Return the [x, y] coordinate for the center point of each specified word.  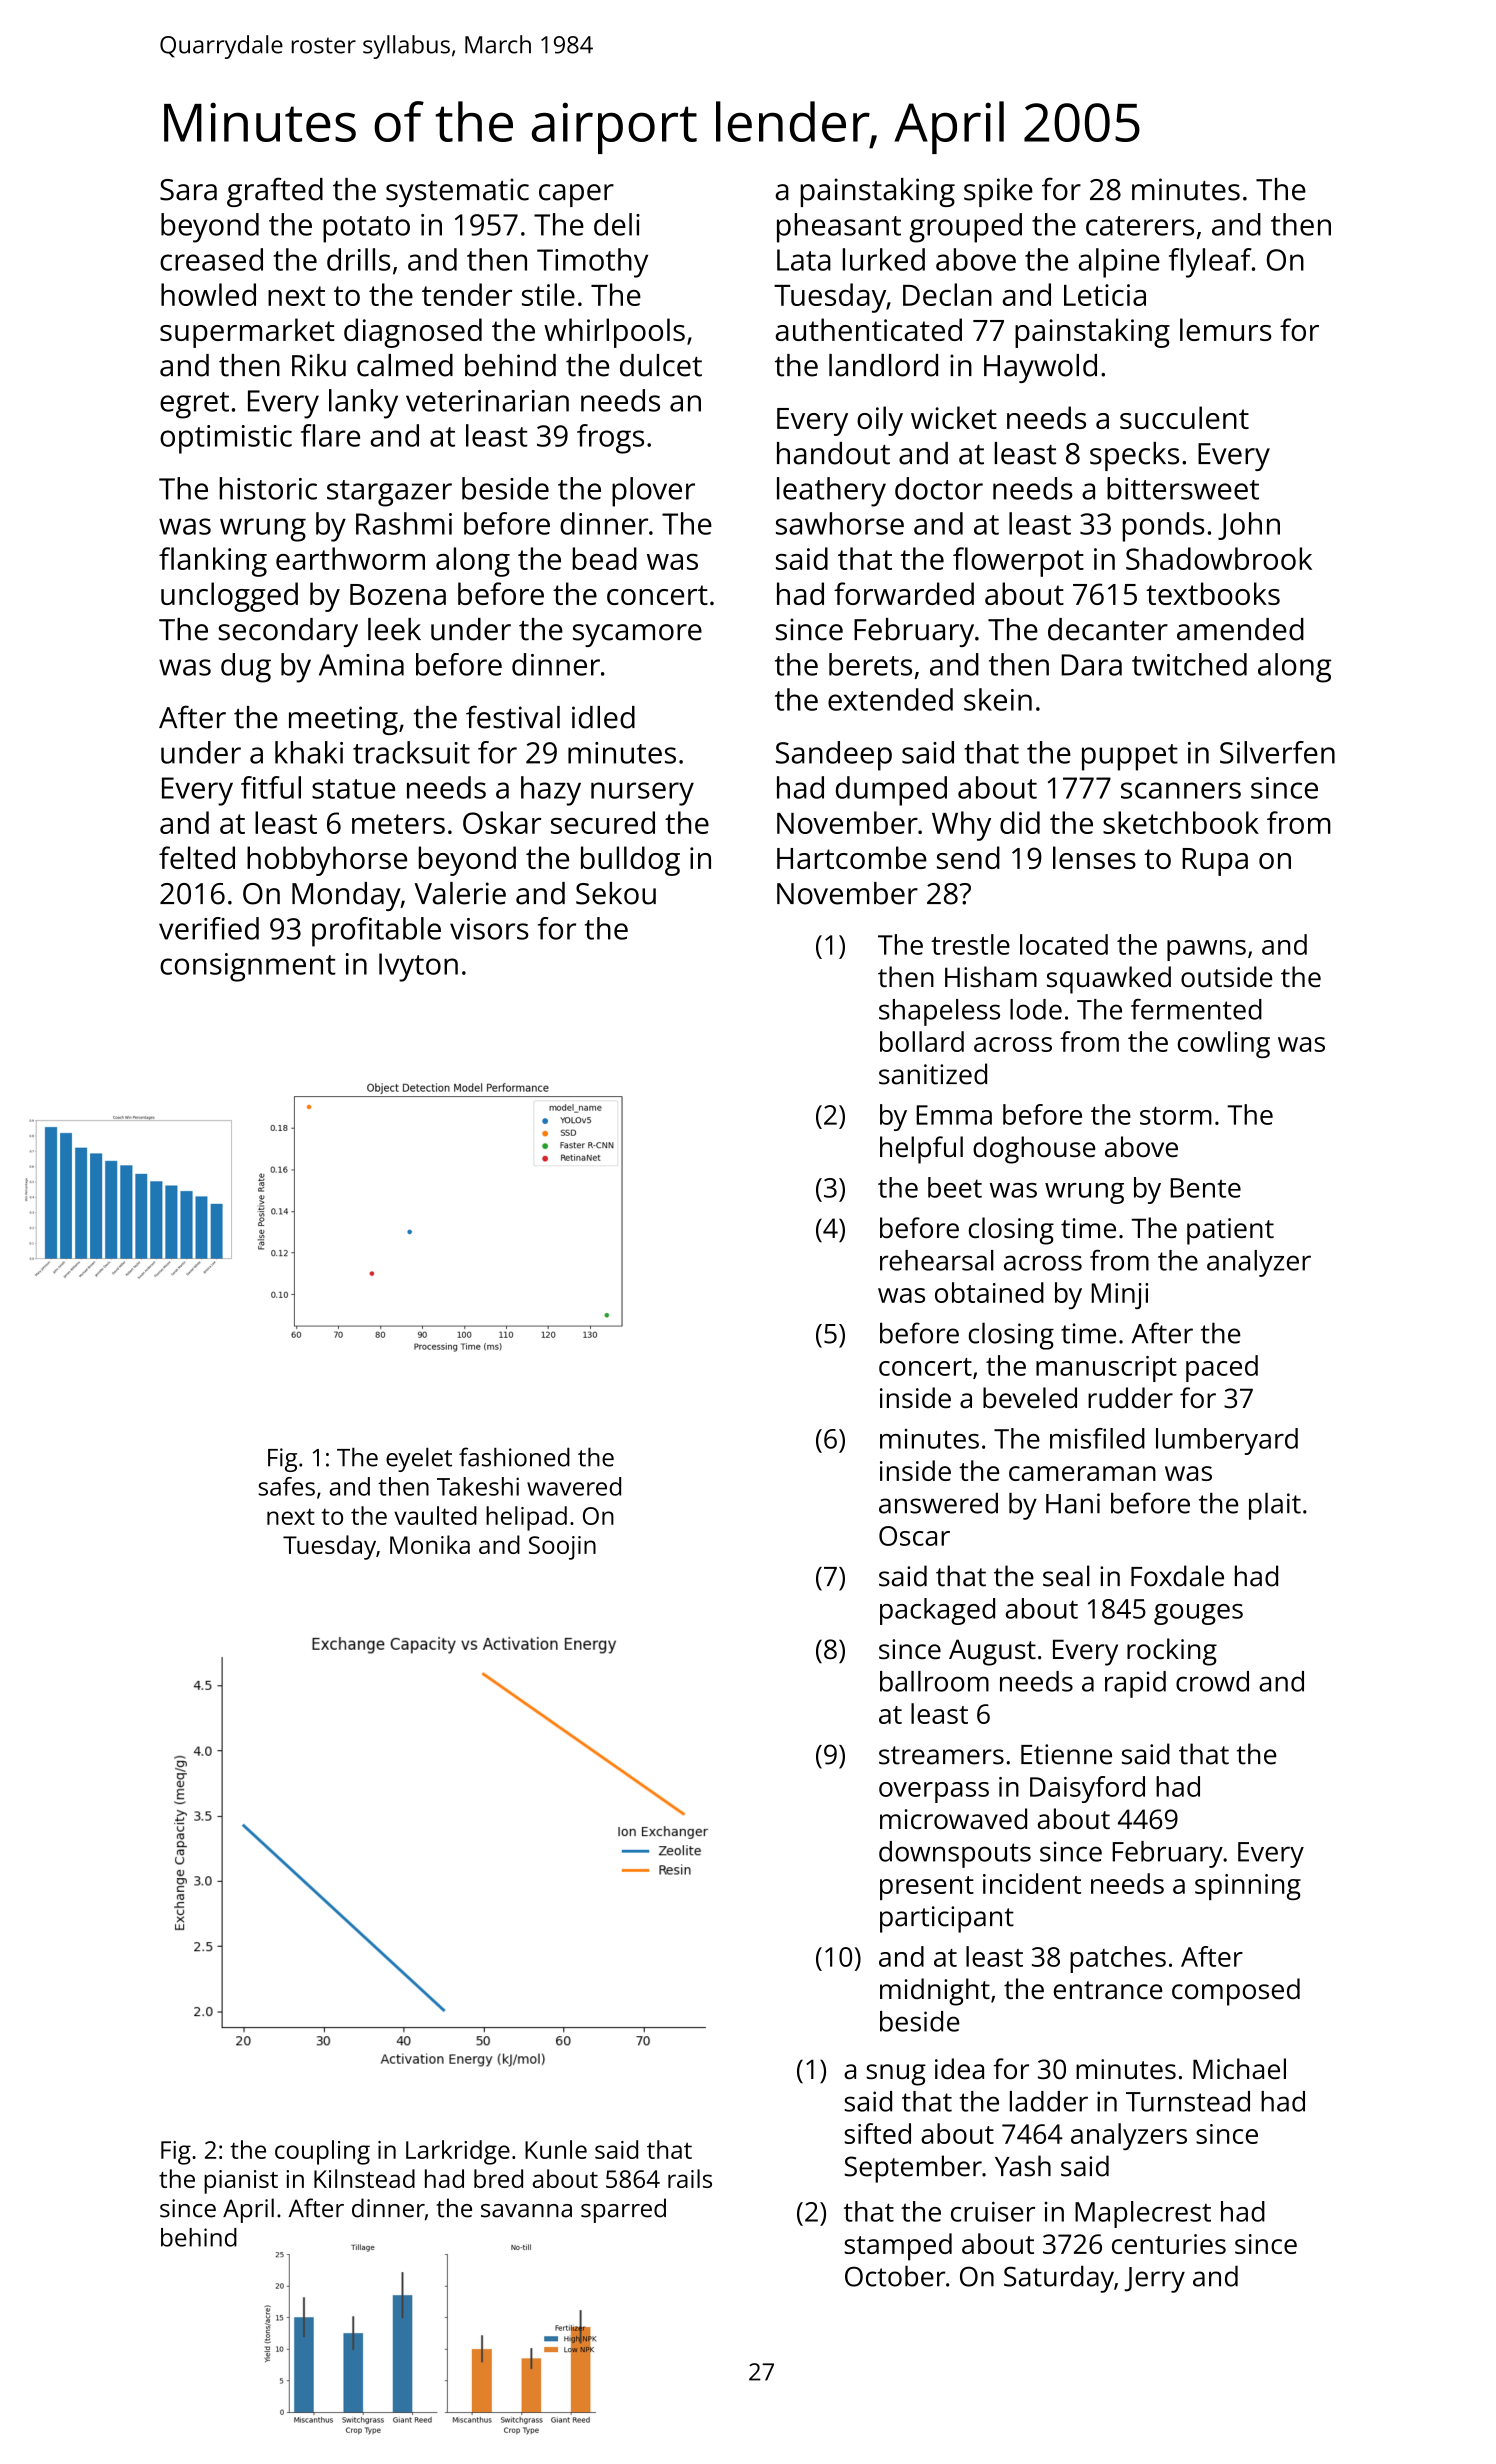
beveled [1030, 1398]
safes [286, 1486]
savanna [526, 2211]
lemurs [1226, 329]
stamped [898, 2247]
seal [1066, 1576]
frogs [610, 439]
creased [211, 259]
